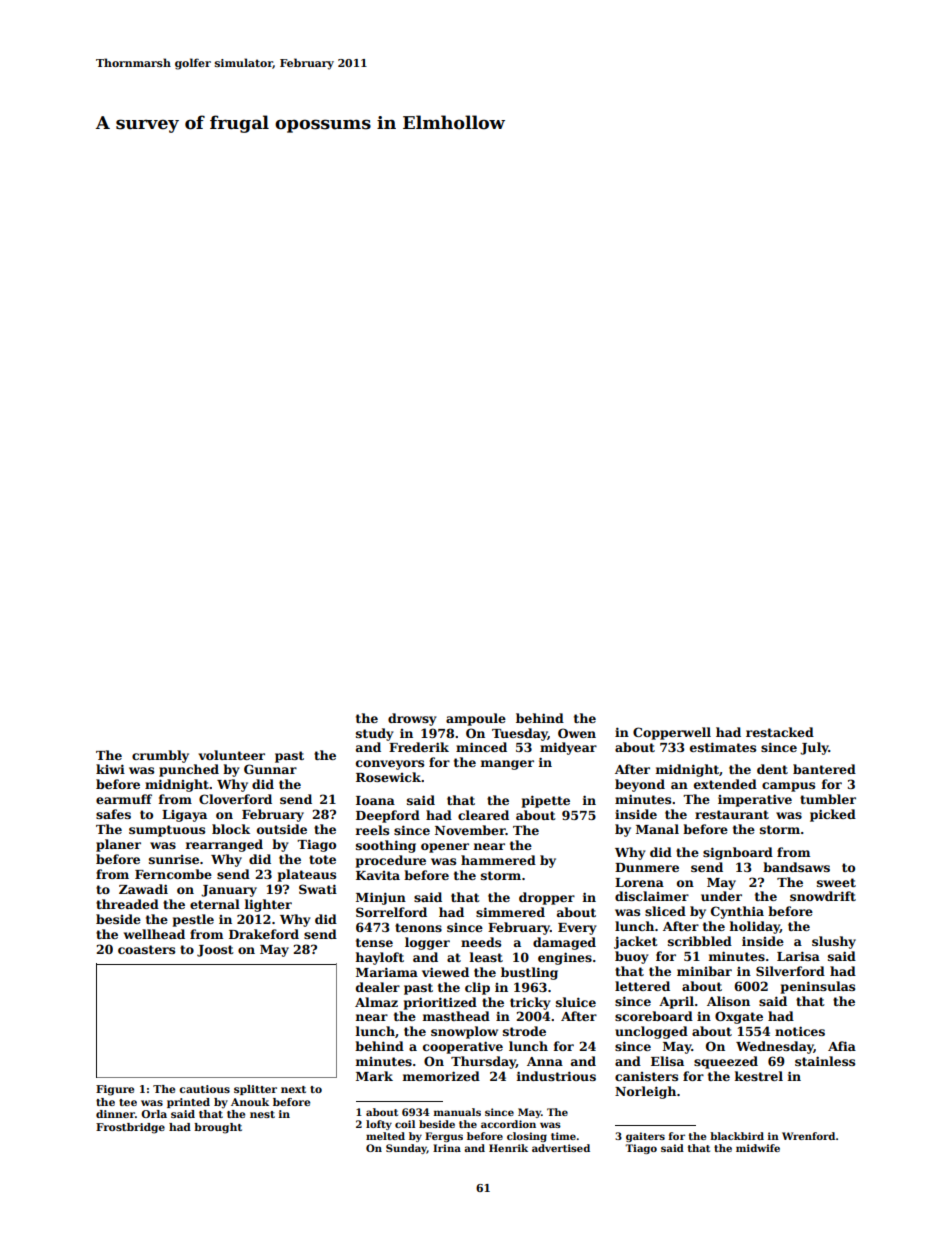  I want to click on picked, so click(833, 815).
